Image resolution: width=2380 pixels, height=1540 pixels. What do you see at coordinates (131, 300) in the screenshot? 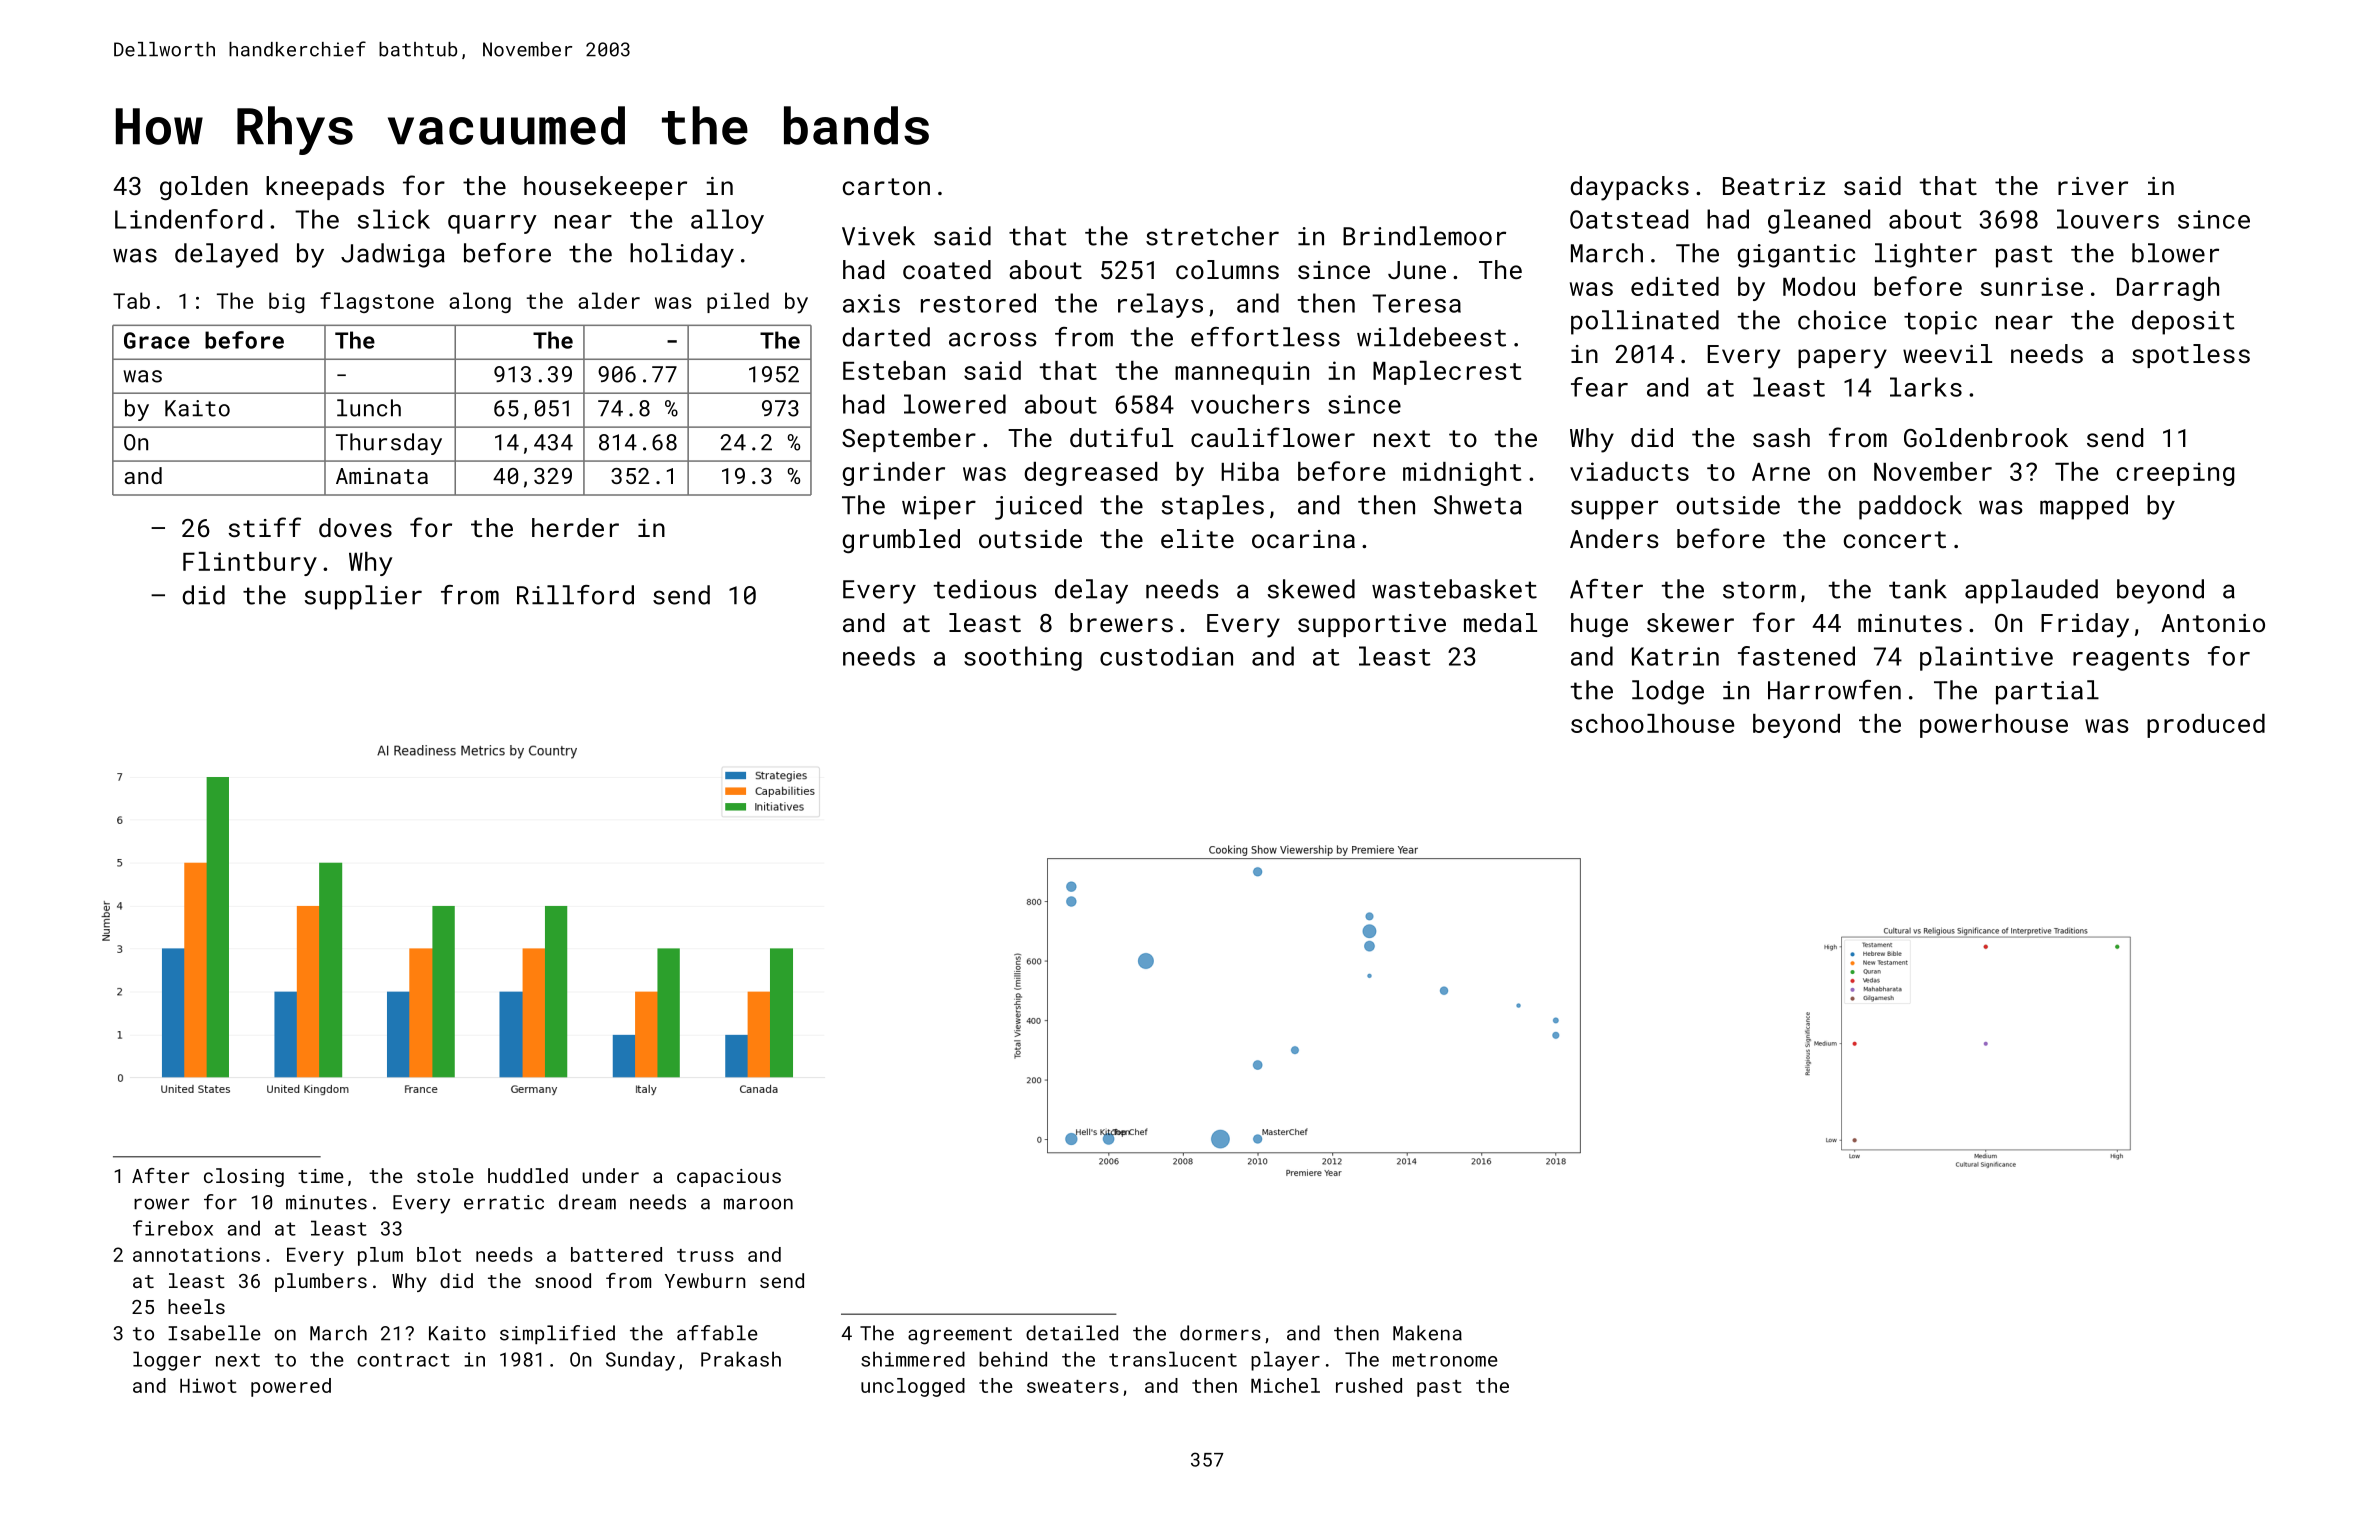
I see `Tab` at bounding box center [131, 300].
